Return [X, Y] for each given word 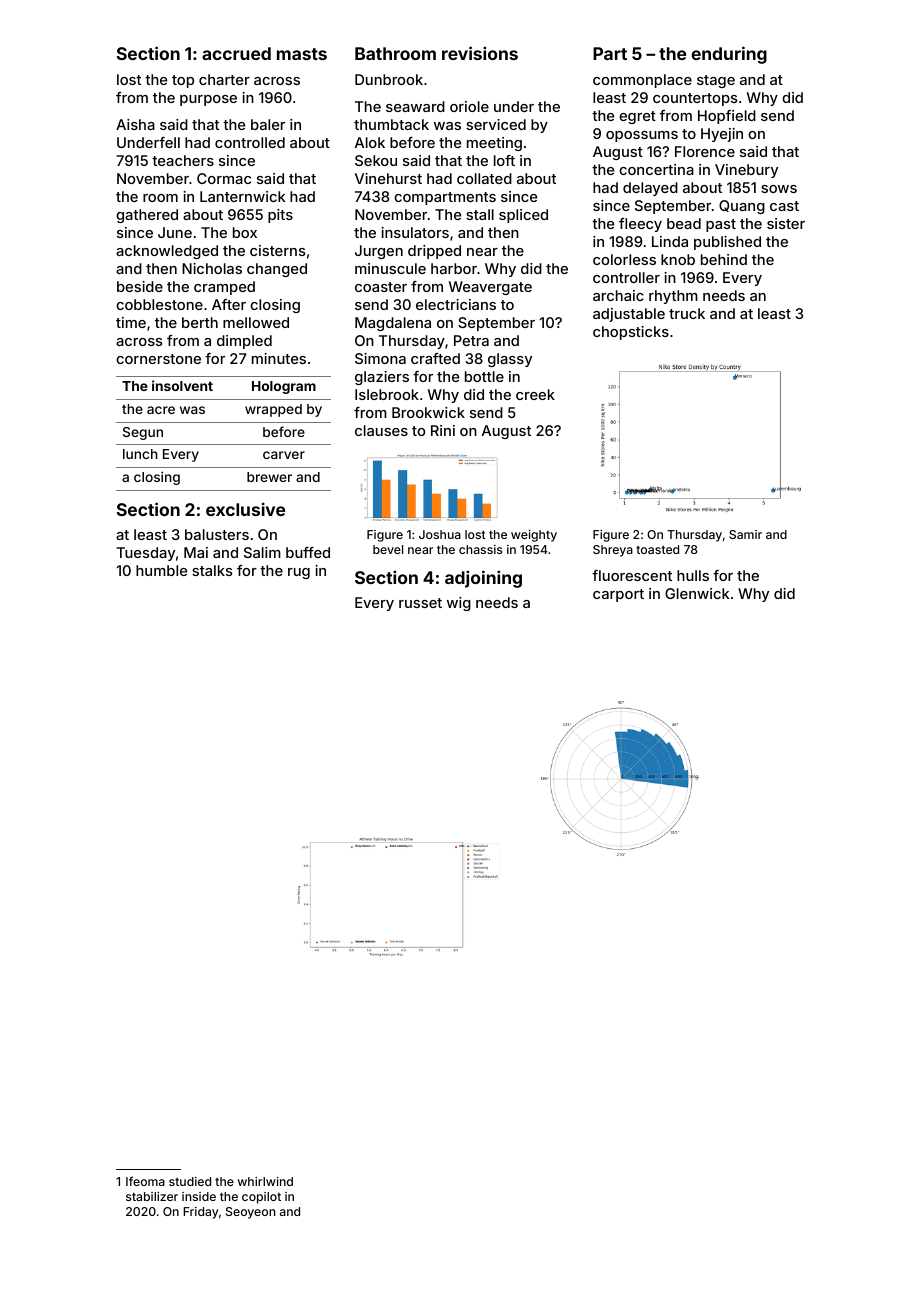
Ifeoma [145, 1181]
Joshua [440, 534]
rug [299, 573]
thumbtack [391, 124]
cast [784, 206]
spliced [523, 216]
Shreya [613, 551]
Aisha [135, 124]
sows [779, 189]
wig [459, 604]
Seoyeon [250, 1213]
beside [140, 286]
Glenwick [697, 593]
